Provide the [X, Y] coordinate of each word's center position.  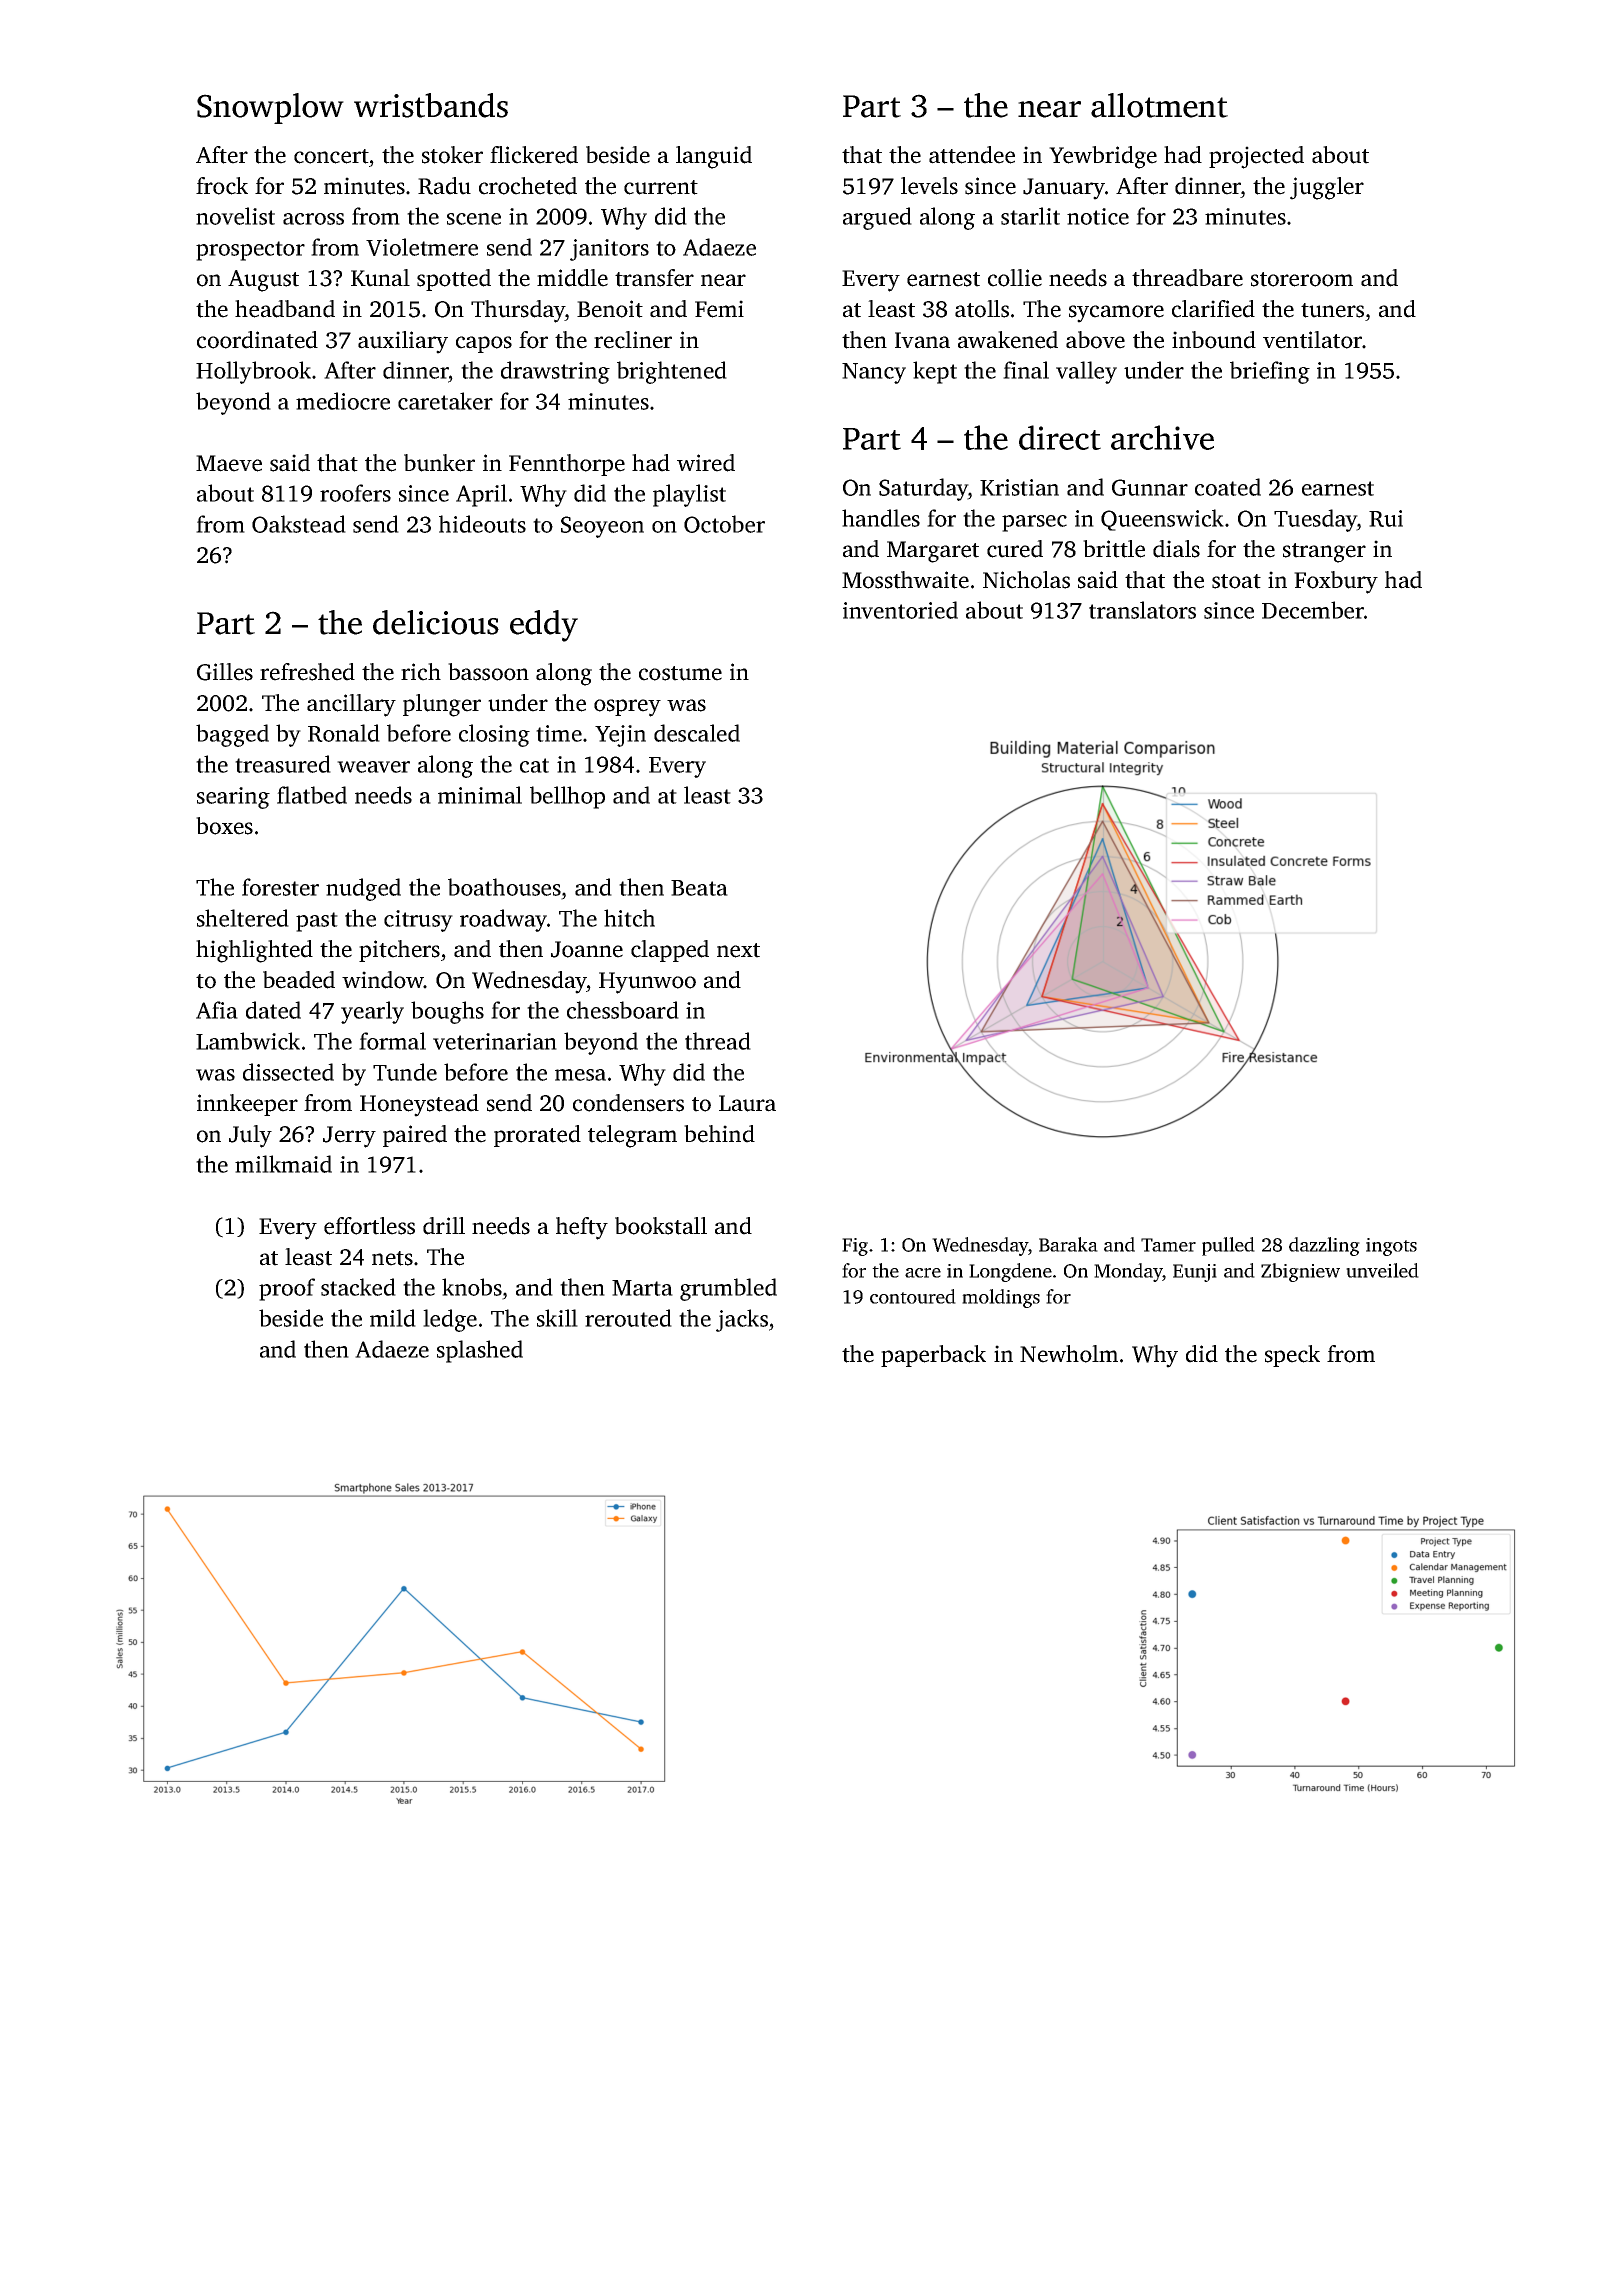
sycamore [1116, 314]
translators [1142, 610]
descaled [697, 733]
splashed [480, 1351]
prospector [250, 251]
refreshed [307, 672]
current [661, 187]
